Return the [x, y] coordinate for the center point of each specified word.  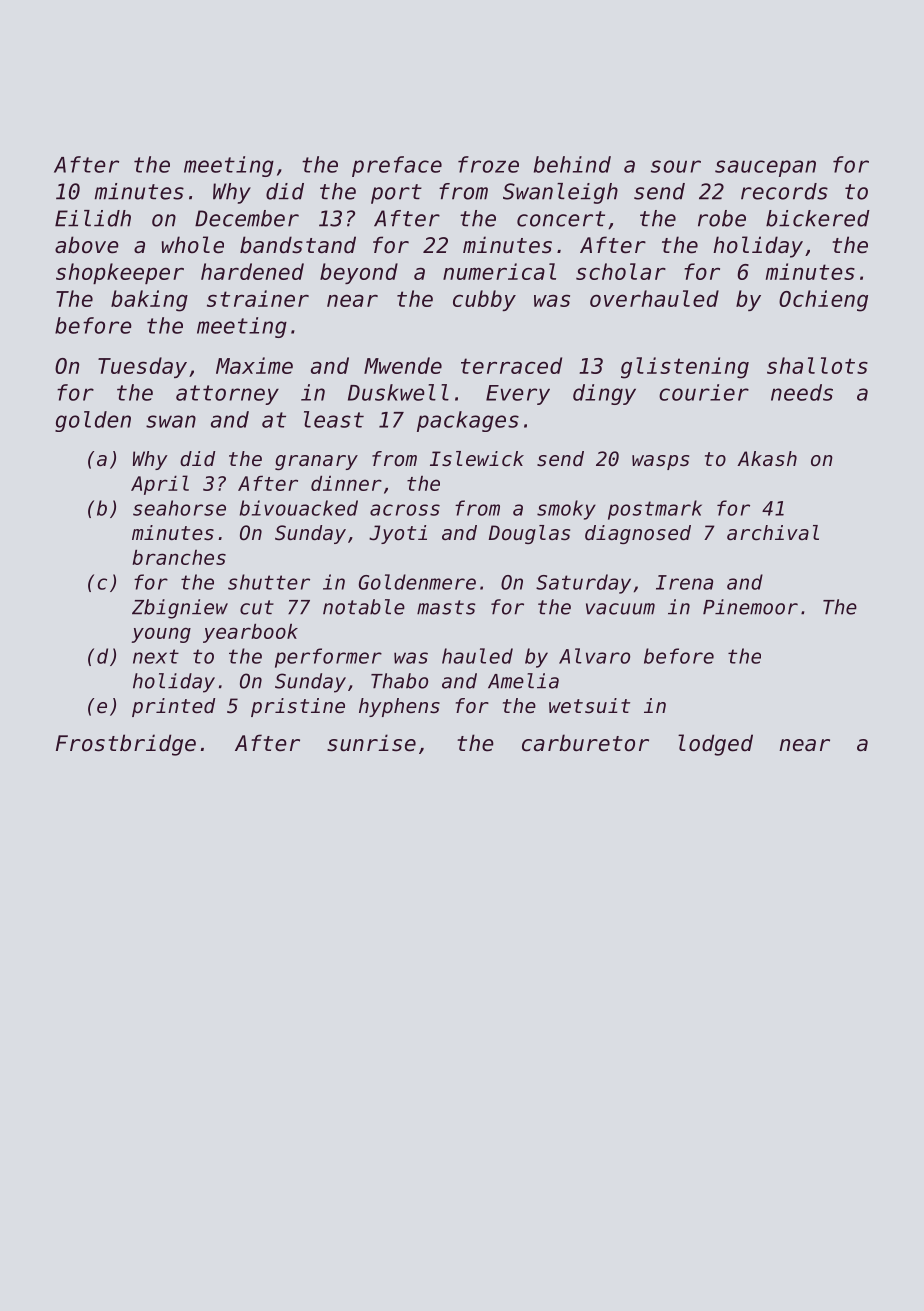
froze [488, 164]
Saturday [583, 584]
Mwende [403, 365]
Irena [684, 582]
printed [173, 707]
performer [328, 658]
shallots [817, 365]
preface [397, 166]
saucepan [765, 168]
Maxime [254, 365]
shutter [269, 582]
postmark [655, 510]
